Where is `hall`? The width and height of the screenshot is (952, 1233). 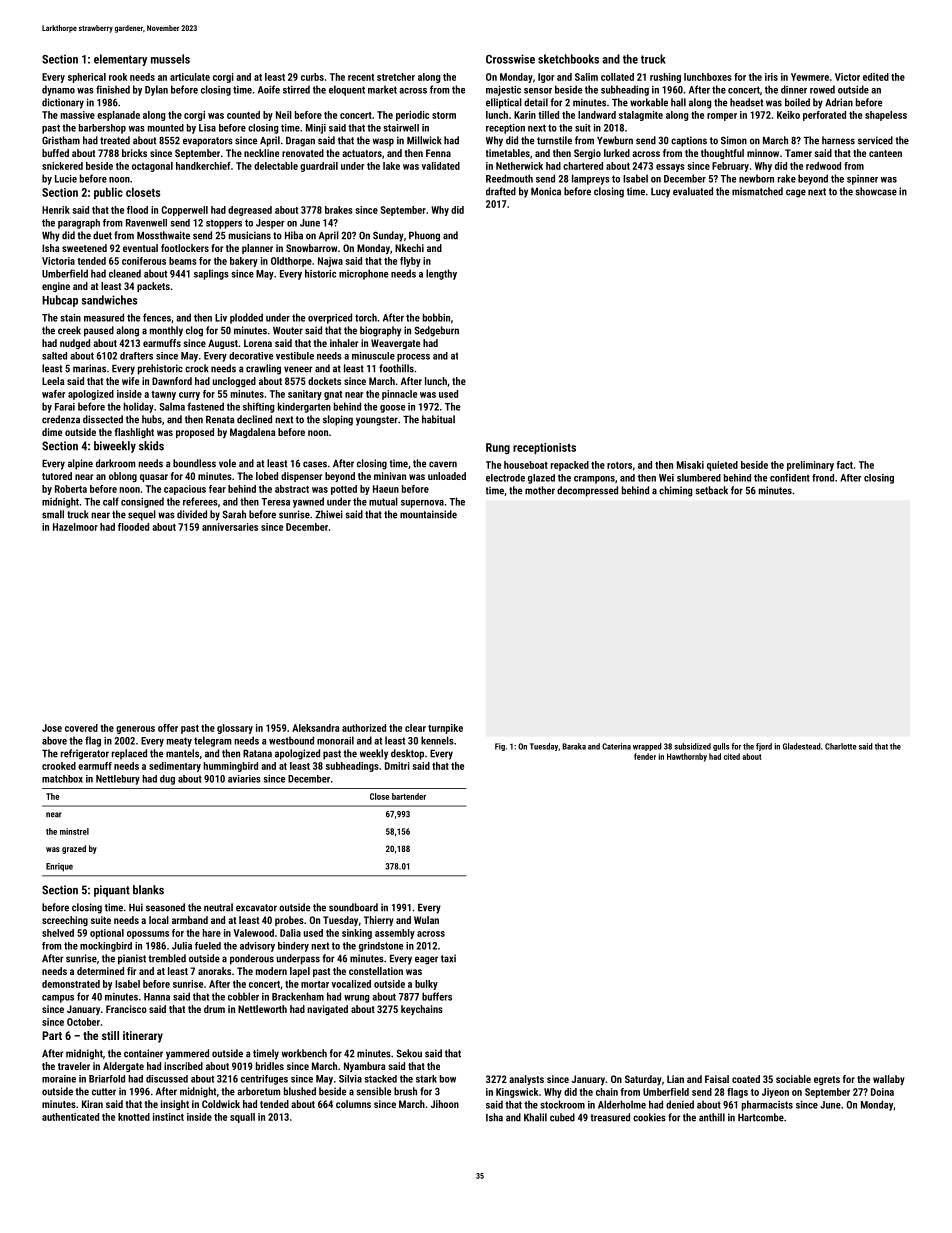
hall is located at coordinates (678, 102).
